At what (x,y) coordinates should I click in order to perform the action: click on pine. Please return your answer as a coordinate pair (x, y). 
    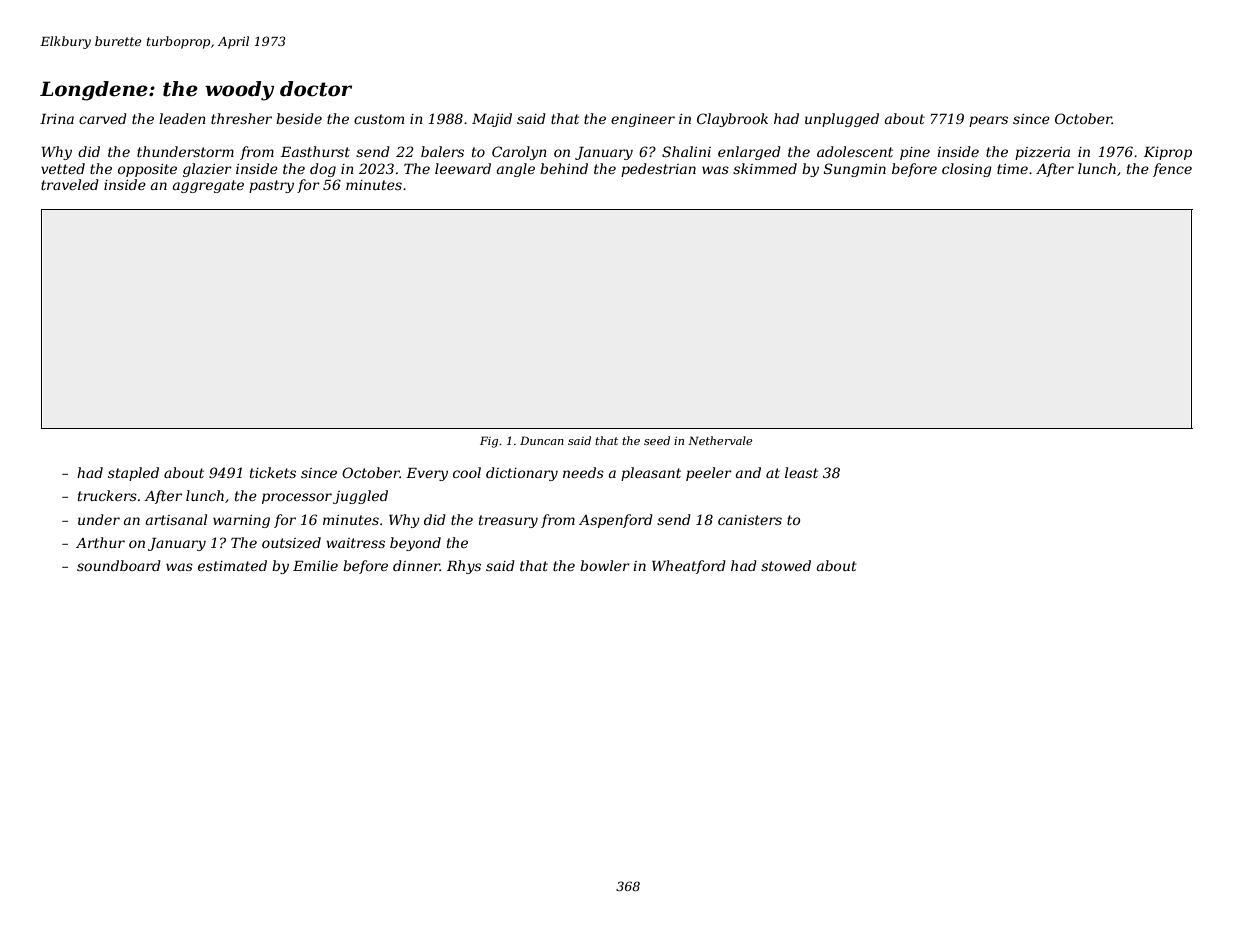
    Looking at the image, I should click on (915, 153).
